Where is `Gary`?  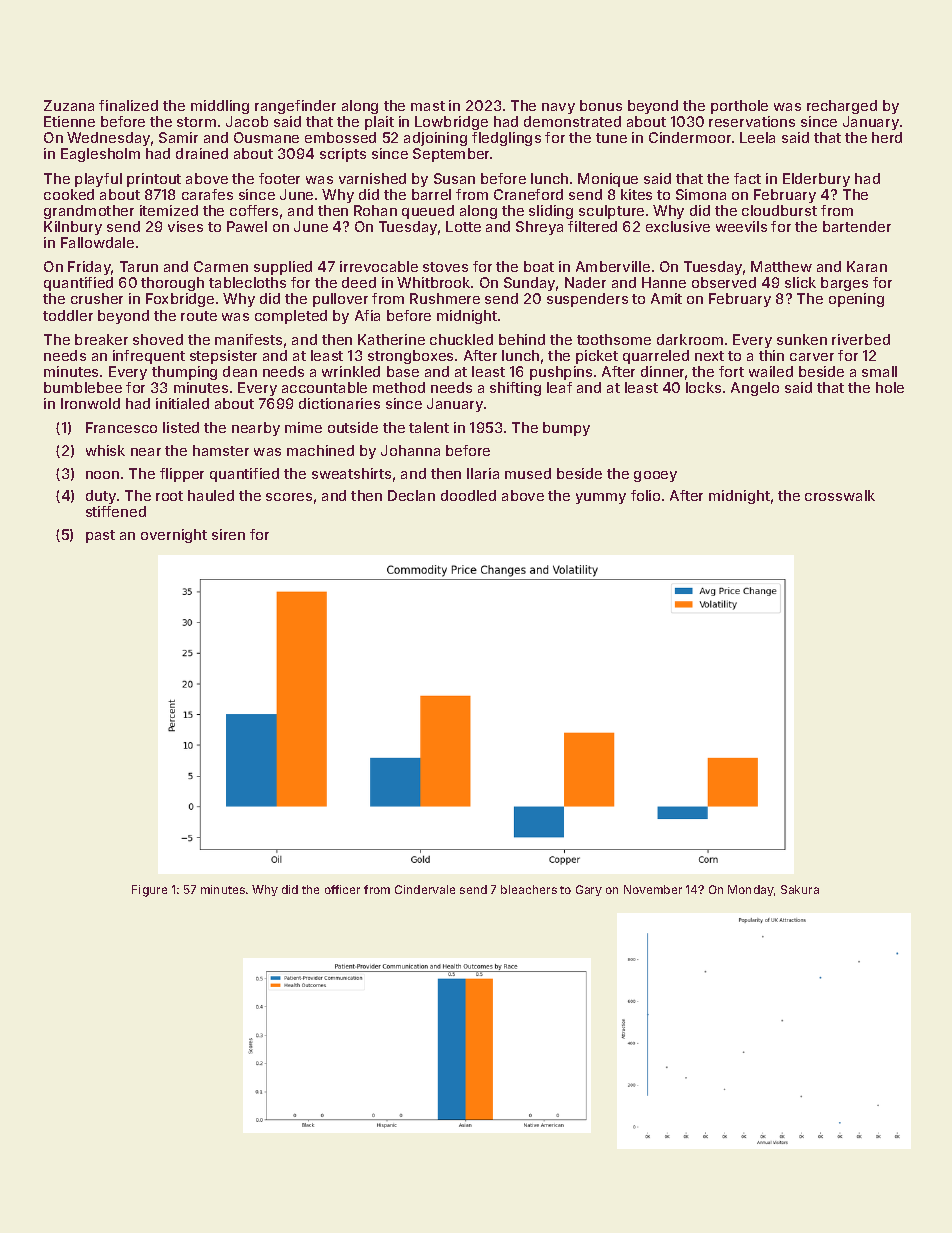 Gary is located at coordinates (589, 890).
